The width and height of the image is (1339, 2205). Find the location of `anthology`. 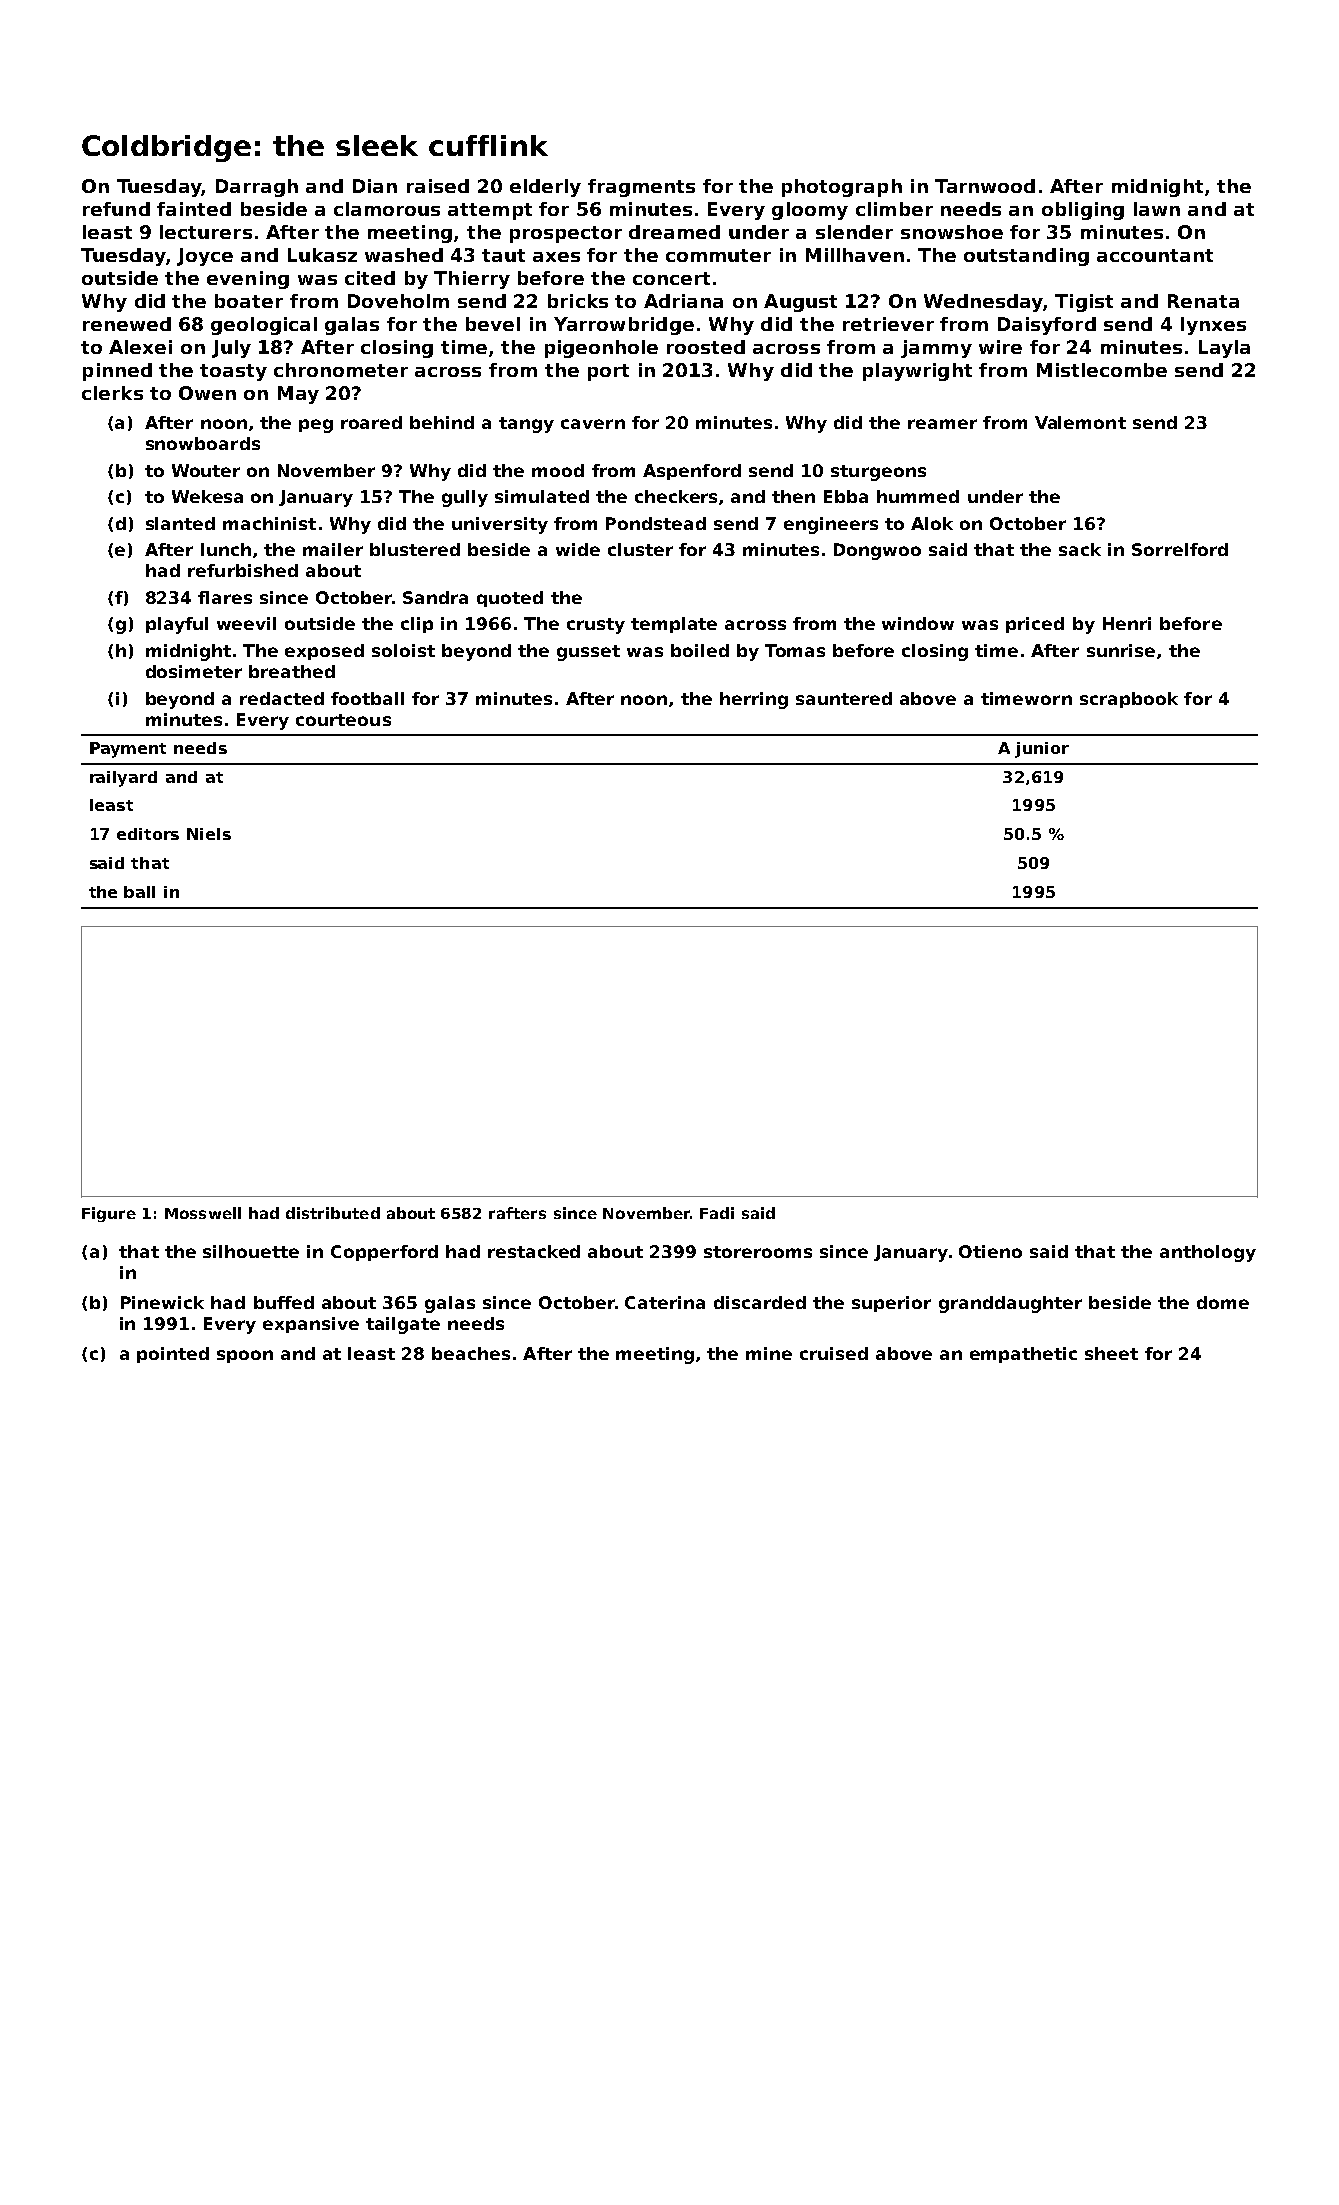

anthology is located at coordinates (1208, 1253).
